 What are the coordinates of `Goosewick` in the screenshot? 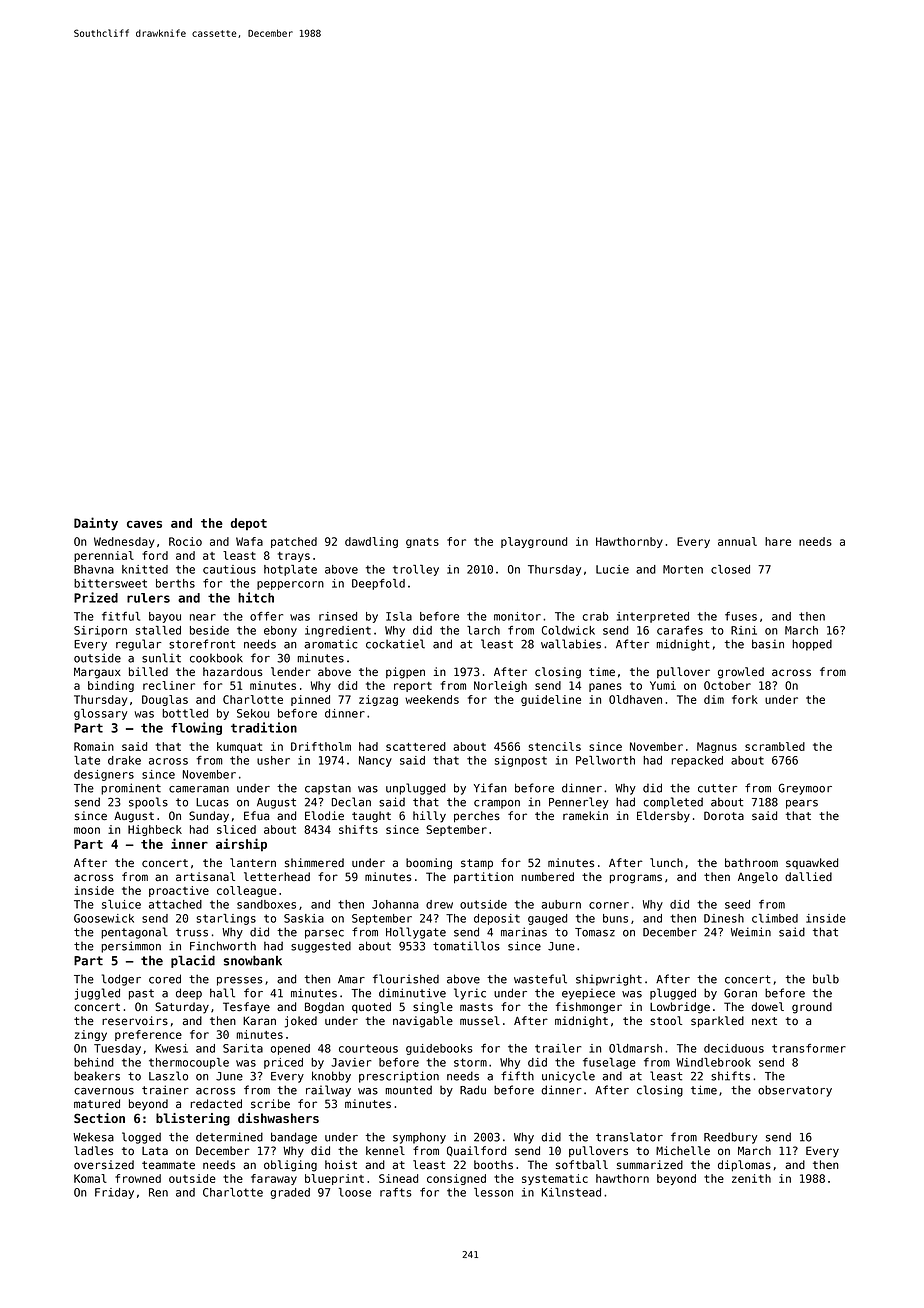 It's located at (104, 918).
